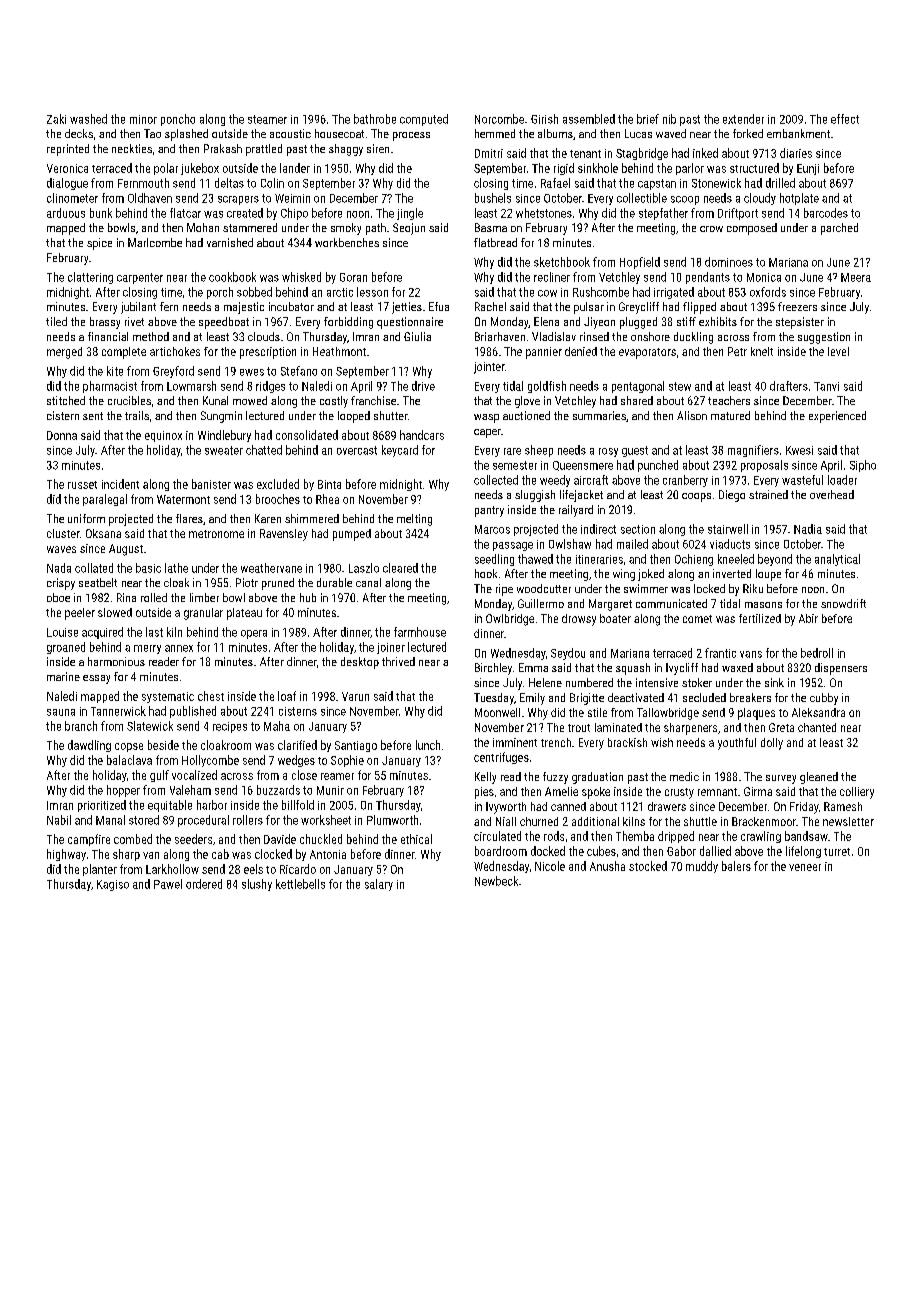 The height and width of the screenshot is (1308, 924). Describe the element at coordinates (67, 184) in the screenshot. I see `dialogue` at that location.
